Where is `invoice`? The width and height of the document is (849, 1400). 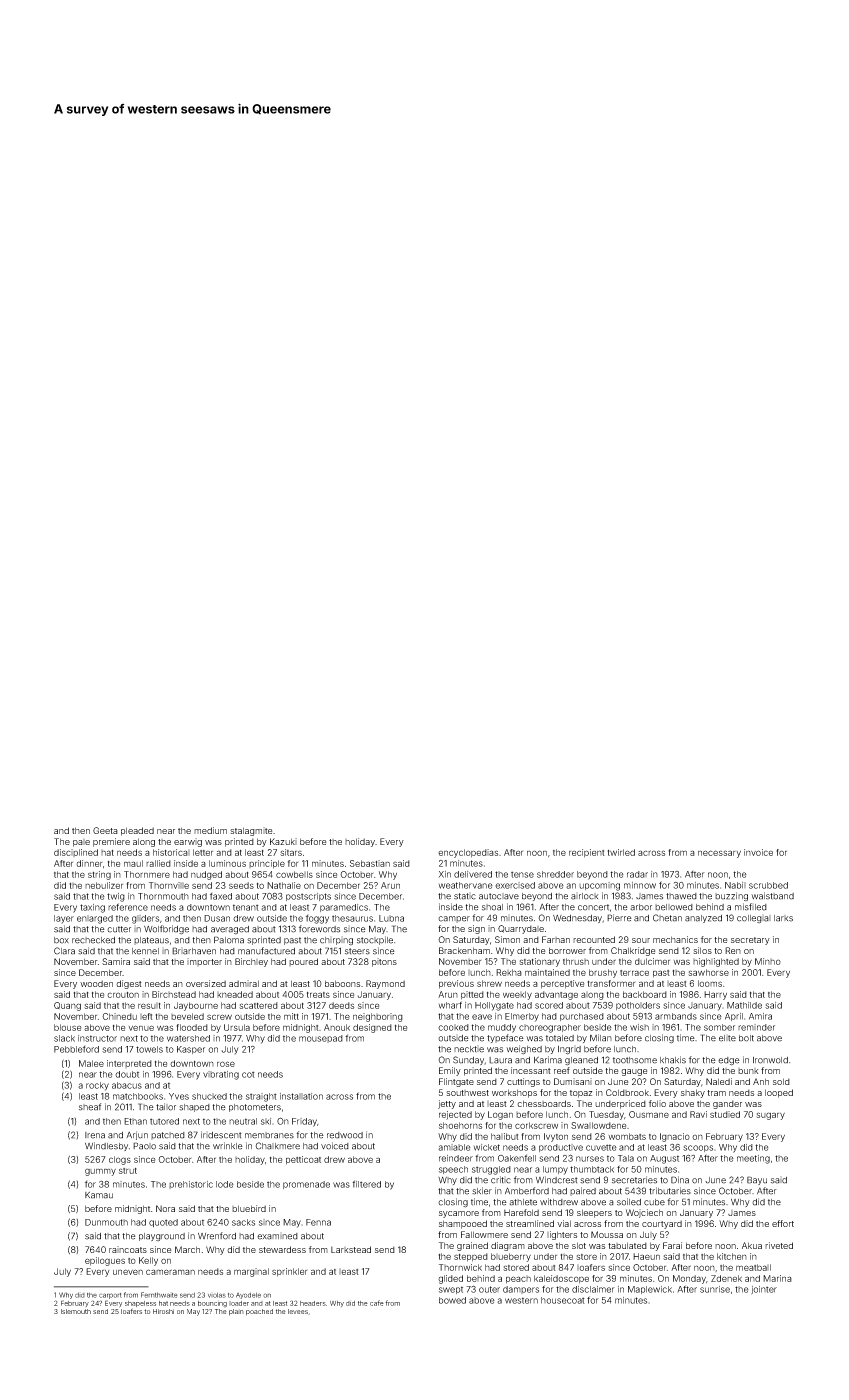
invoice is located at coordinates (758, 852).
